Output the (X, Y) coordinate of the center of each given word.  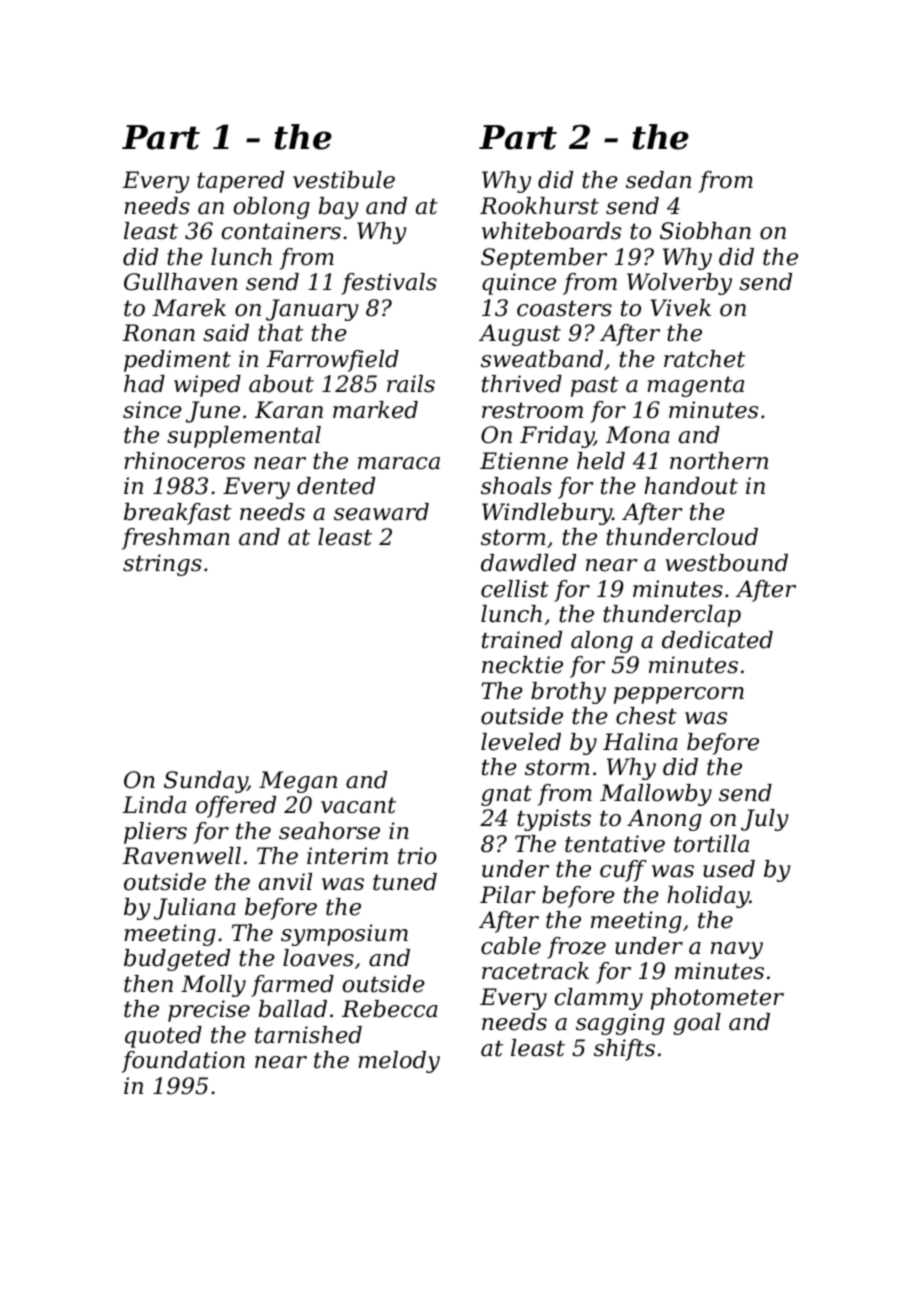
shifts (624, 1050)
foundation (183, 1062)
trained (522, 640)
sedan (658, 180)
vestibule (344, 180)
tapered (240, 182)
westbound (727, 563)
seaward (381, 512)
